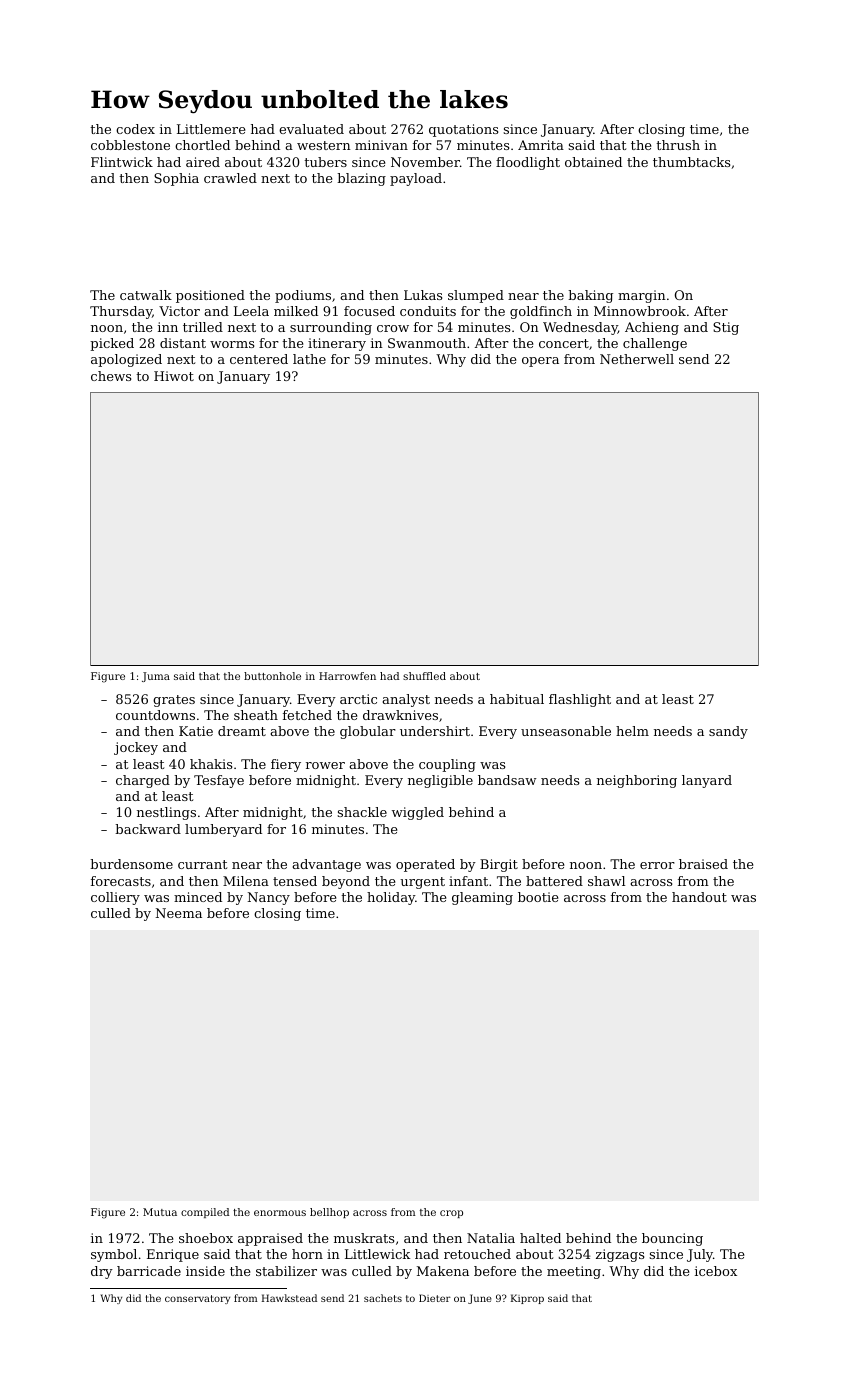 This screenshot has height=1400, width=849. What do you see at coordinates (272, 676) in the screenshot?
I see `buttonhole` at bounding box center [272, 676].
